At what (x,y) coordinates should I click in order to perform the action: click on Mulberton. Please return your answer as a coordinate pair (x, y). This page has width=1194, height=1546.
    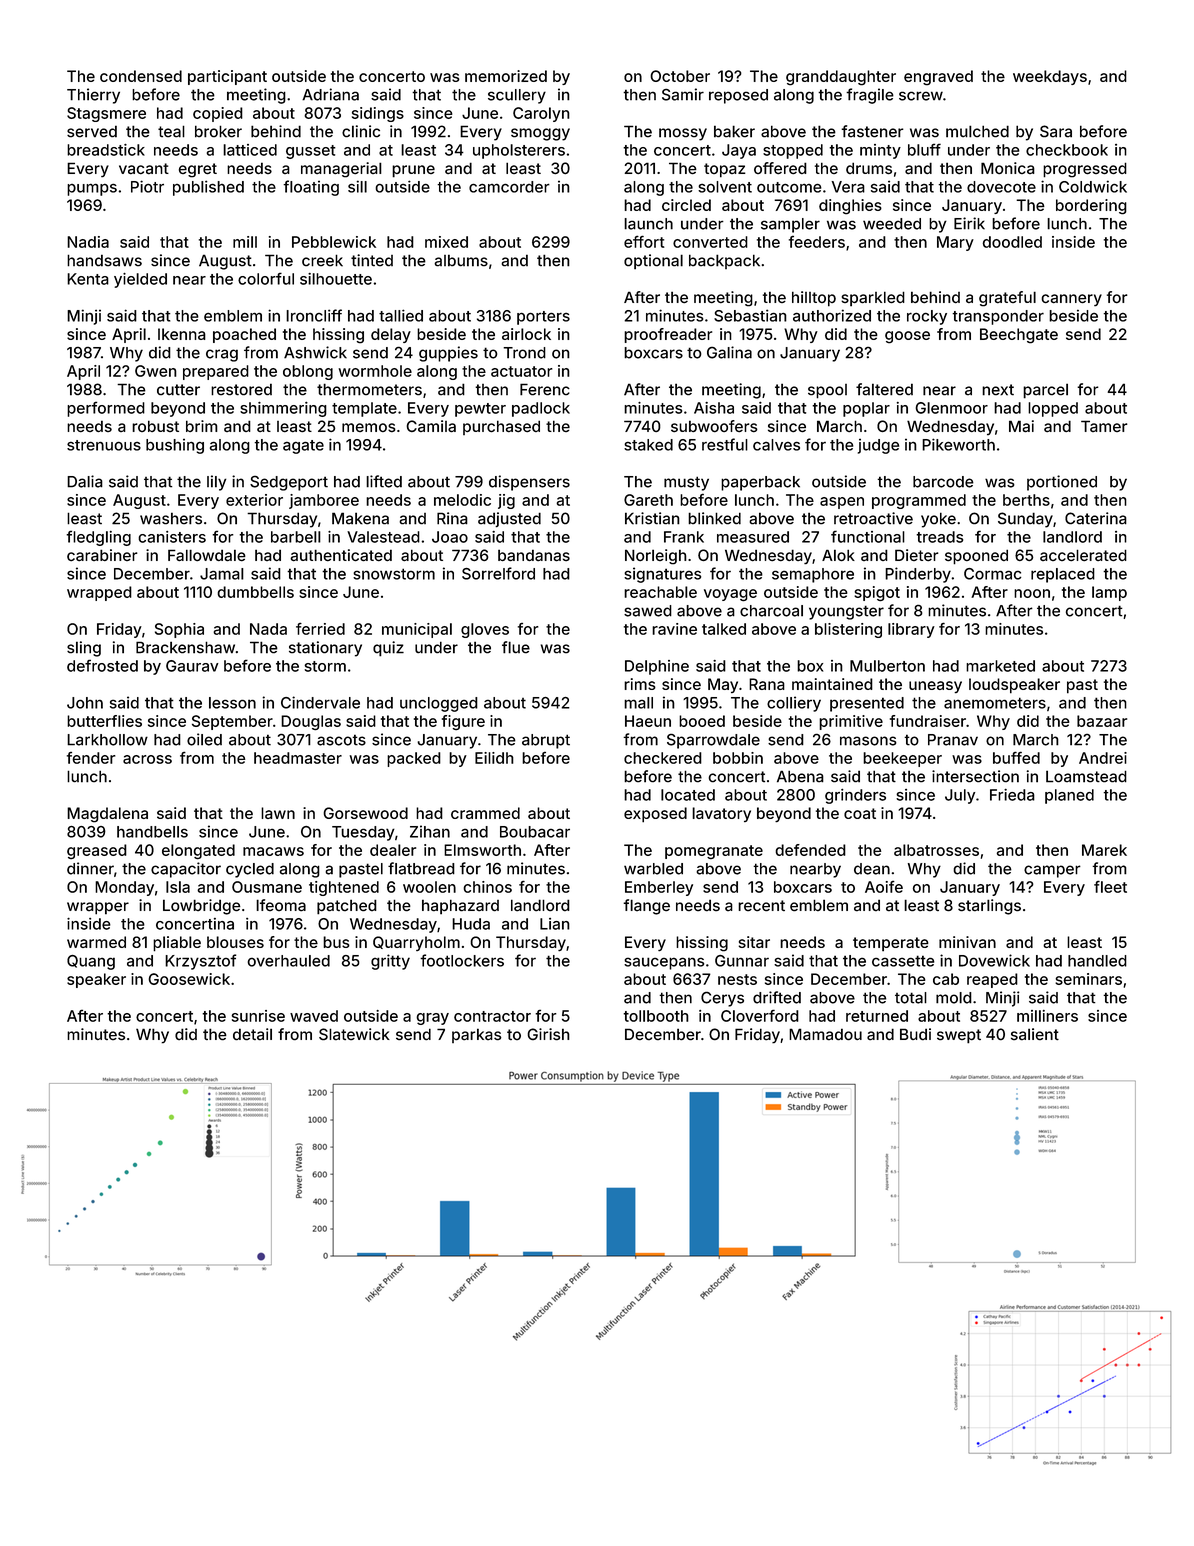
    Looking at the image, I should click on (887, 666).
